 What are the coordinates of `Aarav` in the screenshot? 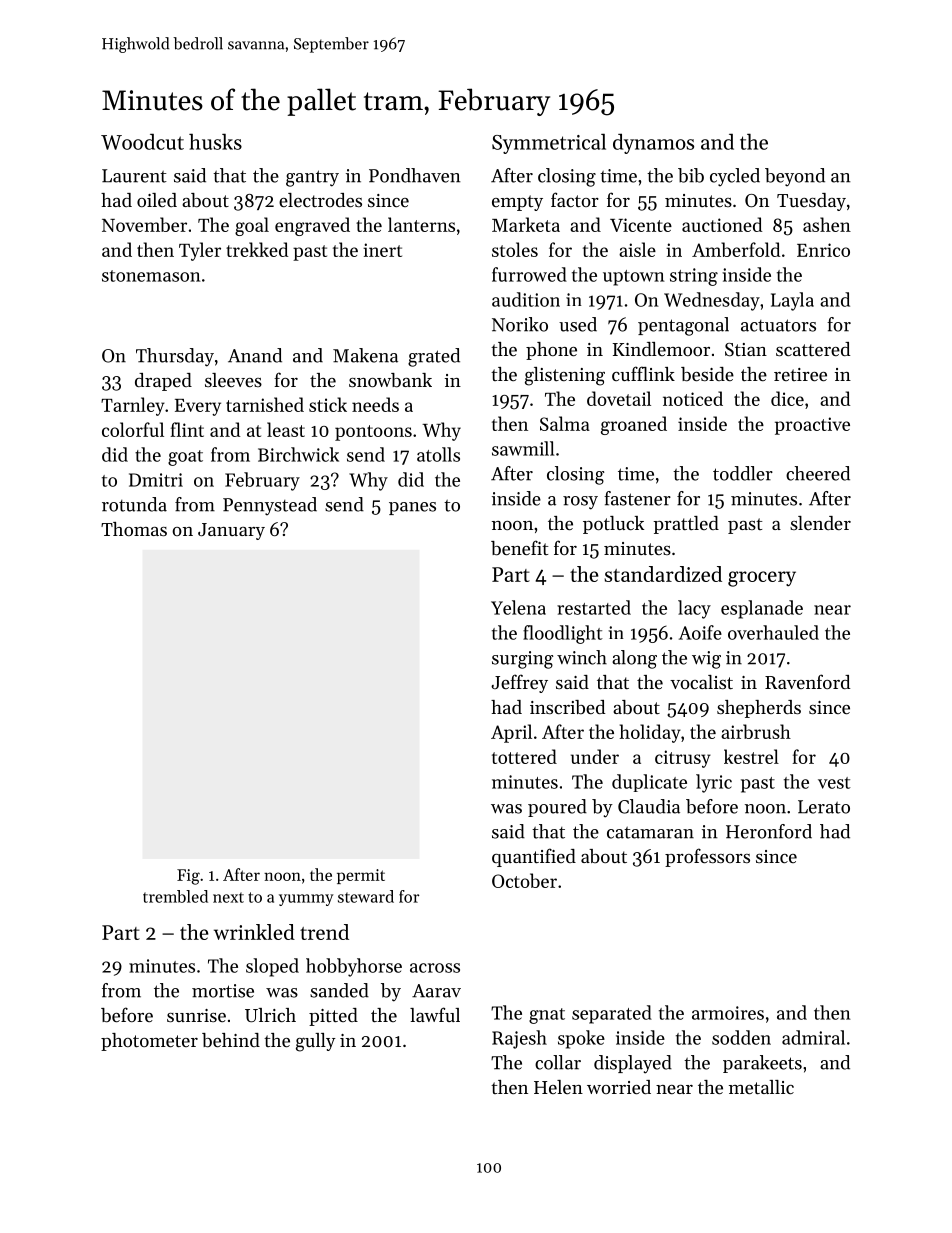 It's located at (436, 991).
